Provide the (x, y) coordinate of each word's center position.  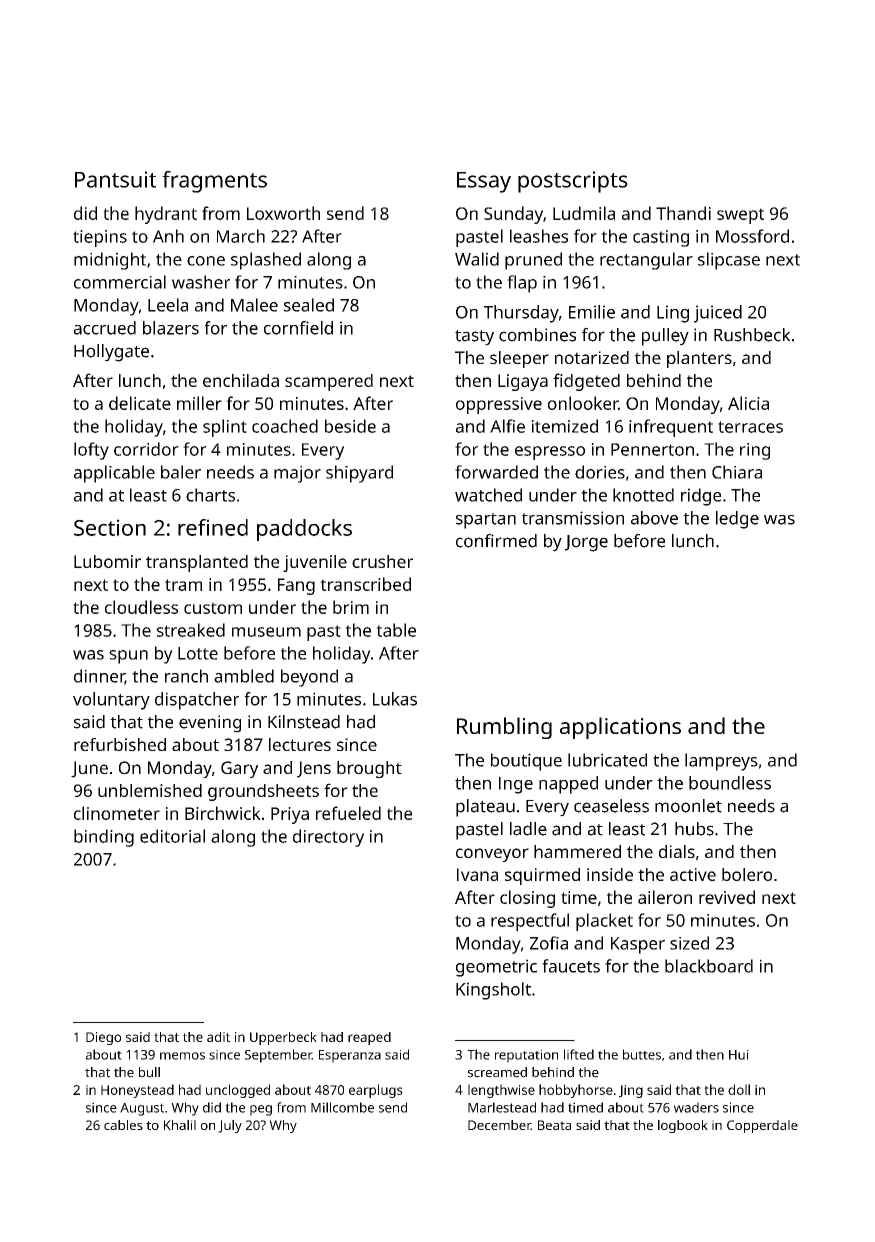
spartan (486, 521)
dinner (99, 677)
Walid (477, 259)
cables (123, 1125)
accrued (105, 328)
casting (661, 238)
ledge (737, 520)
